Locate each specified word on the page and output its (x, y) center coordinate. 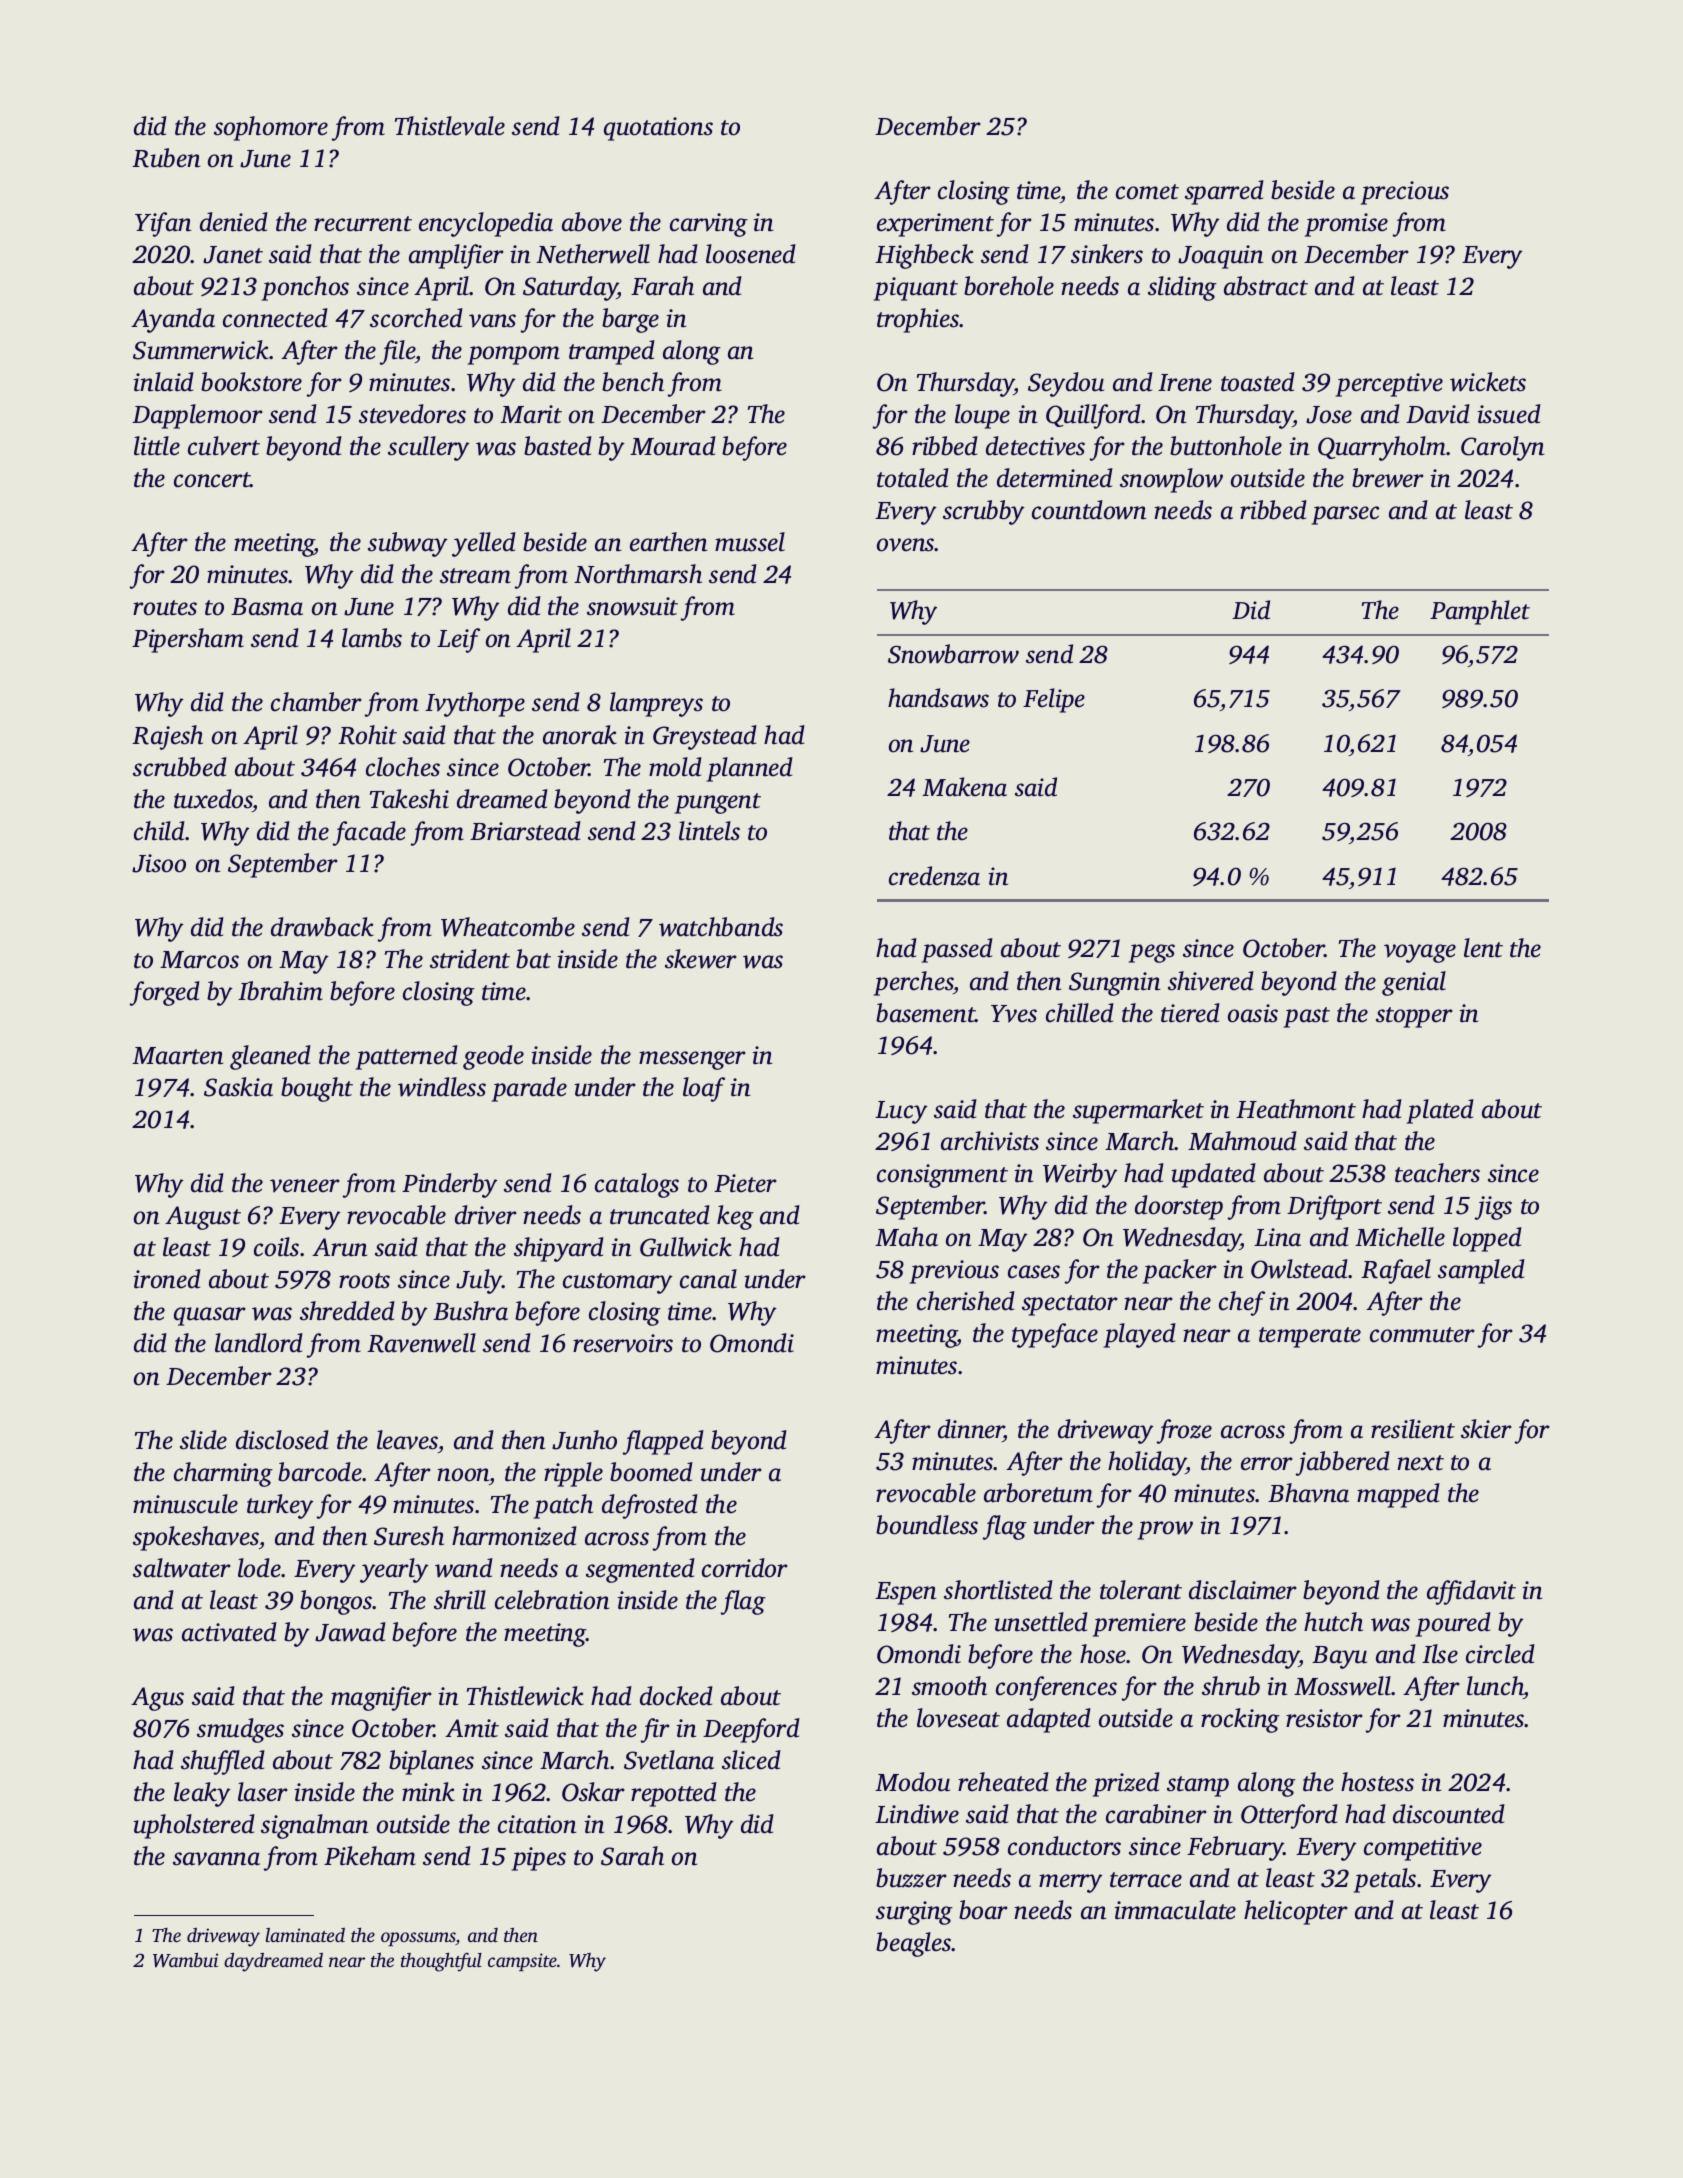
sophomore (271, 128)
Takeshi (409, 799)
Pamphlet (1480, 612)
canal (708, 1279)
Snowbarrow (953, 654)
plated (1440, 1111)
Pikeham (370, 1856)
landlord (259, 1343)
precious (1405, 193)
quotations (658, 129)
